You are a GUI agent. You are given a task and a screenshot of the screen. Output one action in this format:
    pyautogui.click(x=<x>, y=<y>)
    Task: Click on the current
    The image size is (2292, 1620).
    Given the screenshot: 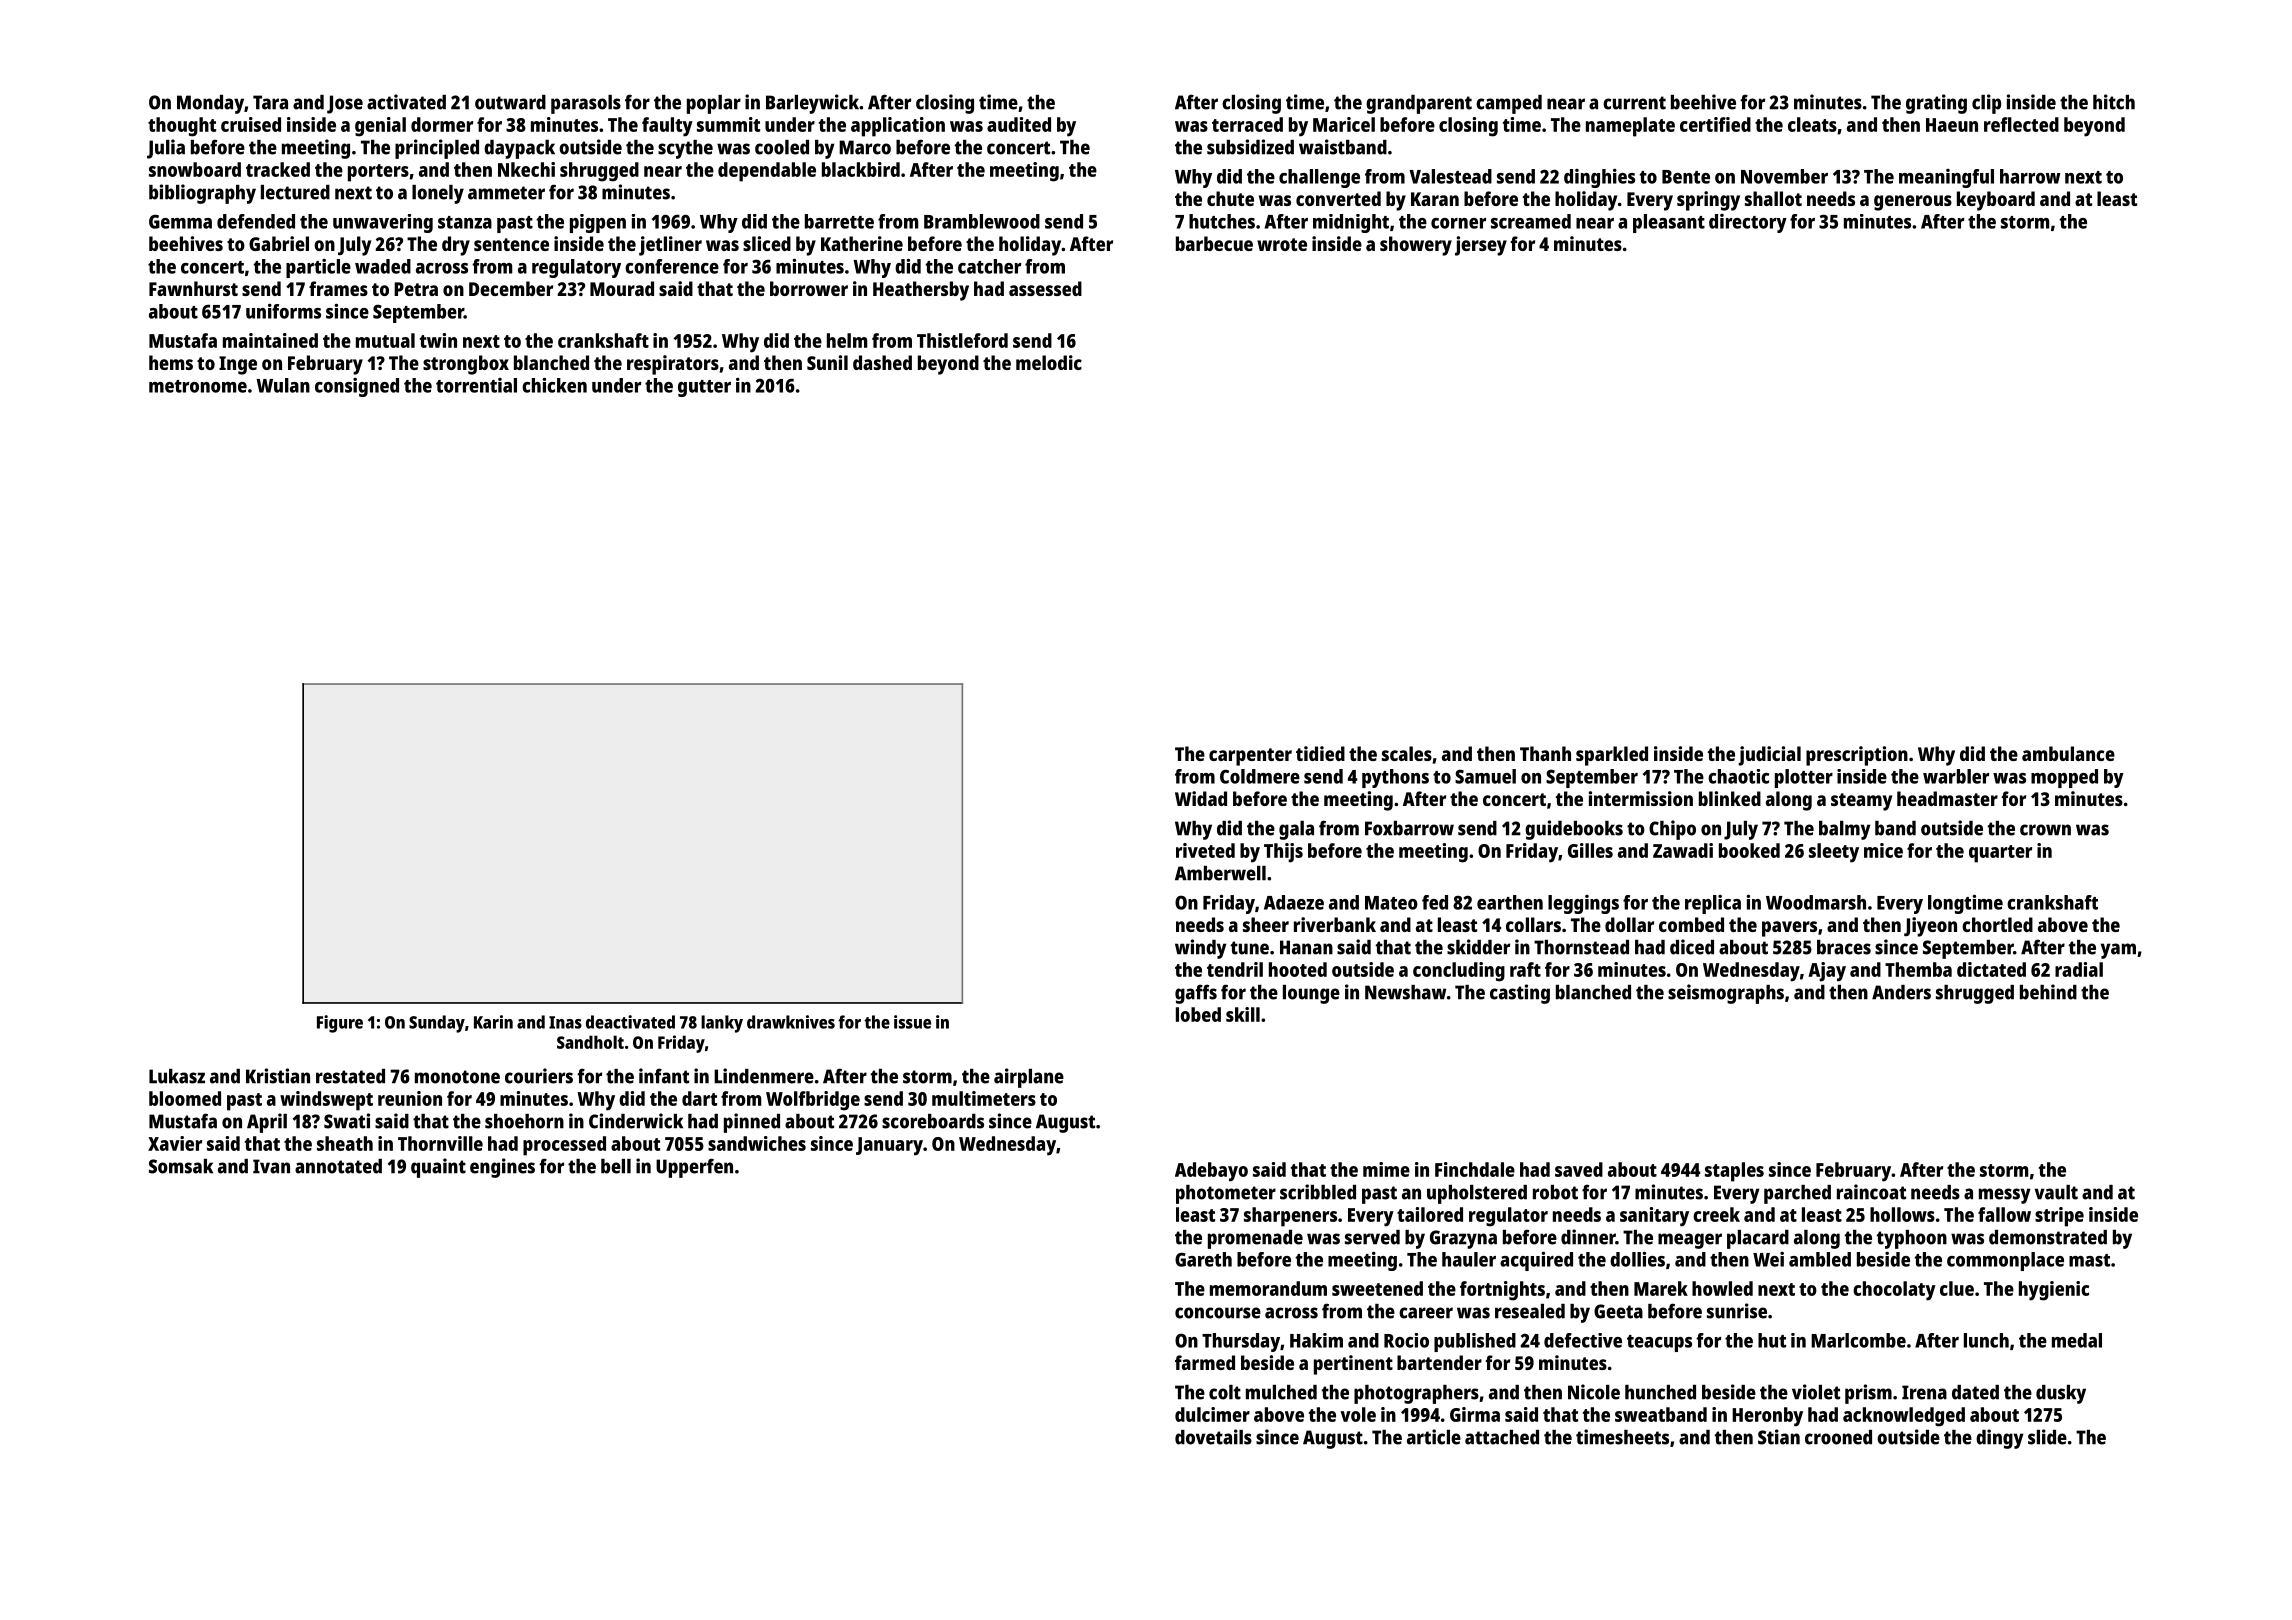 What is the action you would take?
    pyautogui.click(x=1634, y=103)
